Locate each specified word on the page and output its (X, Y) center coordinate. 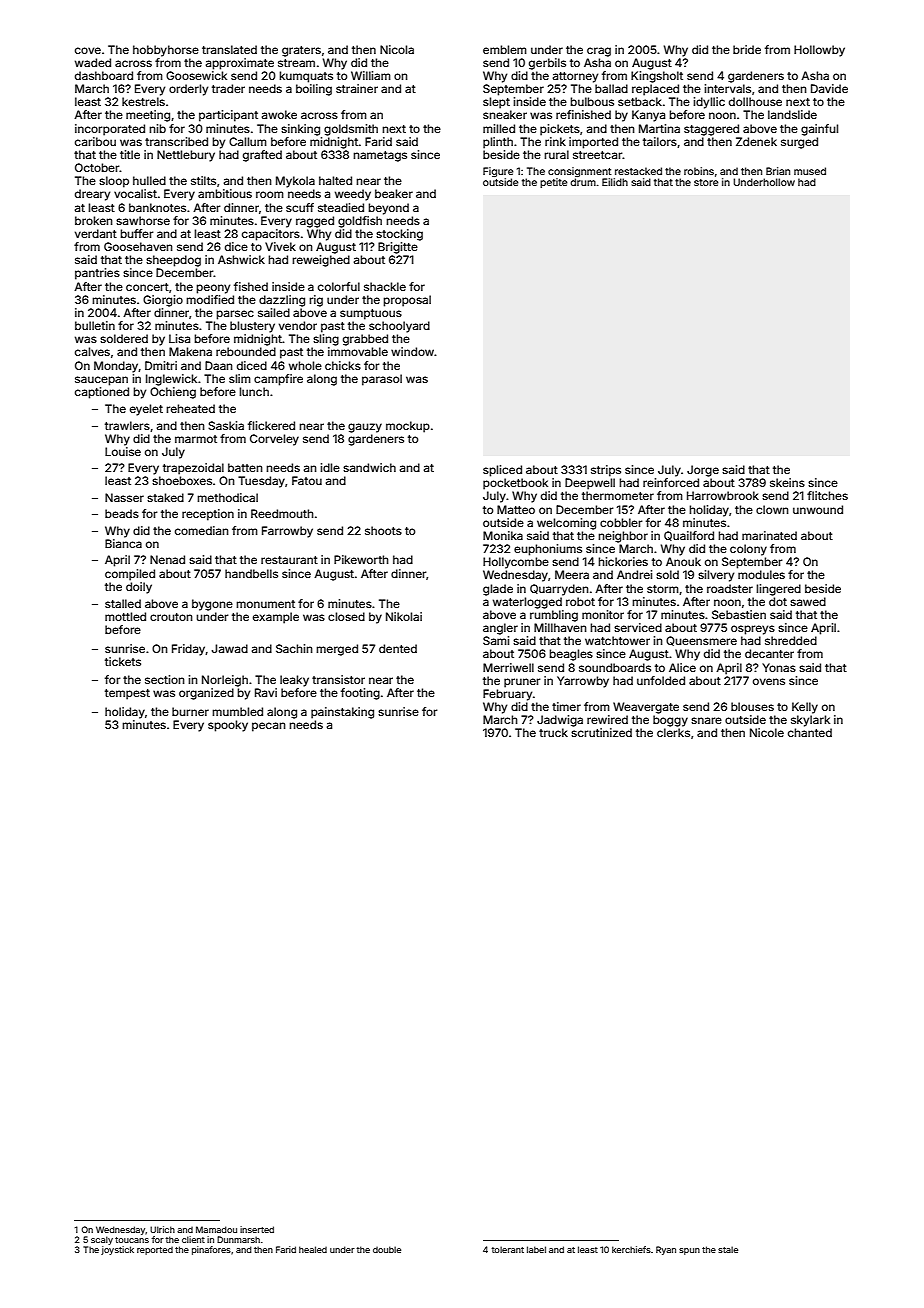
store (706, 182)
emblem (505, 49)
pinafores (211, 1250)
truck (553, 732)
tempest (127, 694)
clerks (673, 732)
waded (93, 62)
